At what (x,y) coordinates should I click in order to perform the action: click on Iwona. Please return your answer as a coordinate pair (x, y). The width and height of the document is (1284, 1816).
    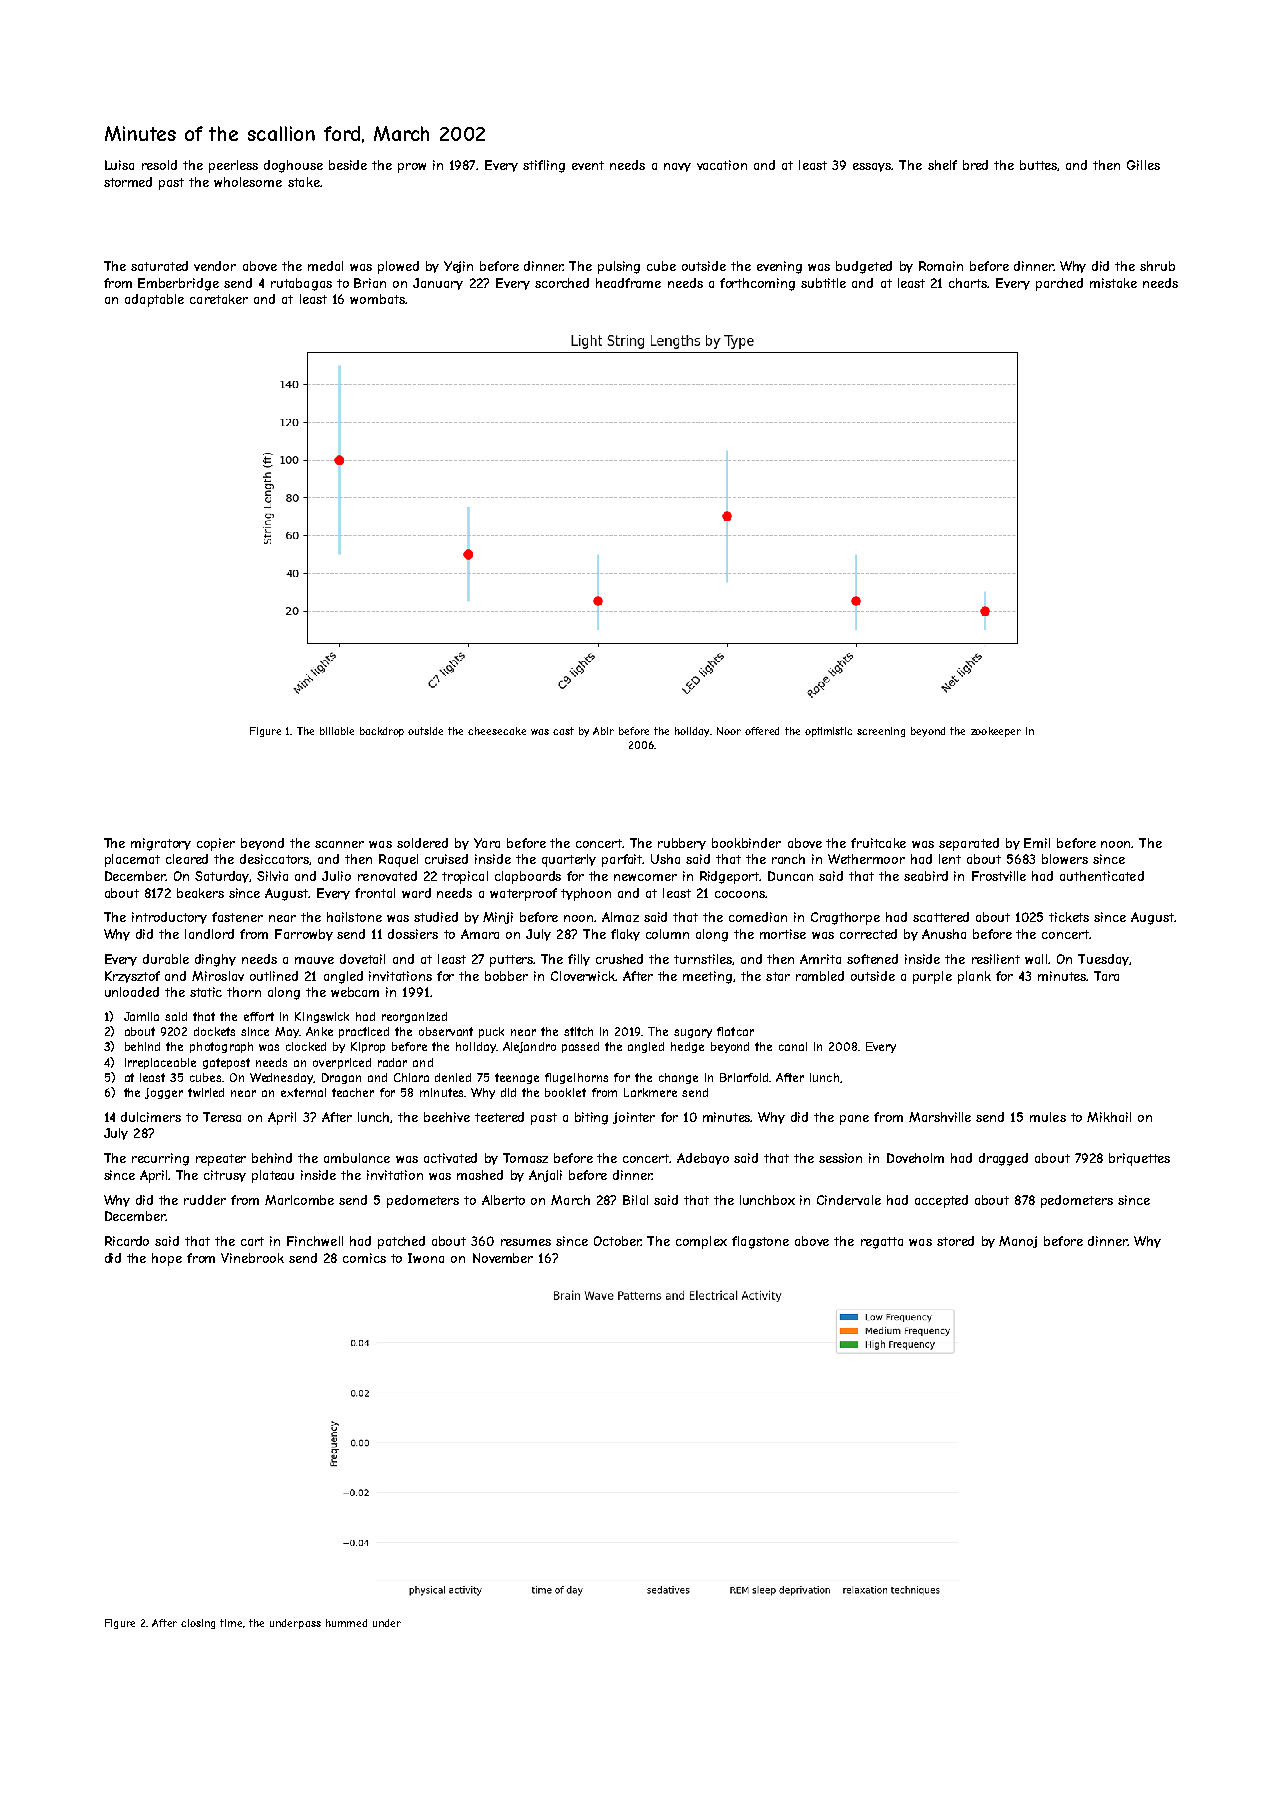
    Looking at the image, I should click on (426, 1258).
